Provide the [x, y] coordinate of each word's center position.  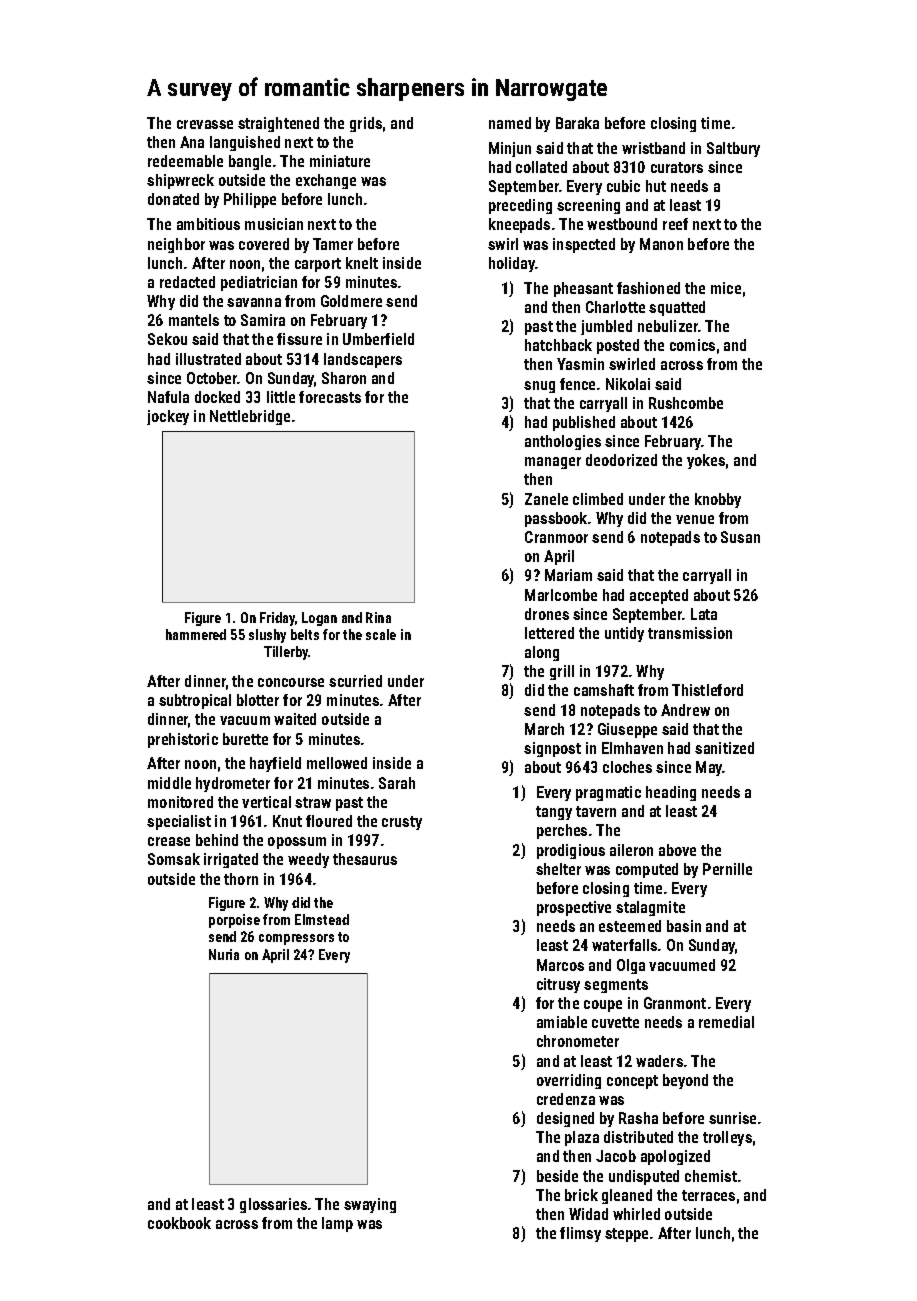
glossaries [273, 1205]
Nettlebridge [250, 417]
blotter [258, 700]
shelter [558, 869]
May [709, 768]
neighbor [176, 245]
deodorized [621, 460]
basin [684, 926]
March [544, 729]
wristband [653, 148]
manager [553, 463]
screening [588, 206]
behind [217, 840]
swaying [370, 1205]
